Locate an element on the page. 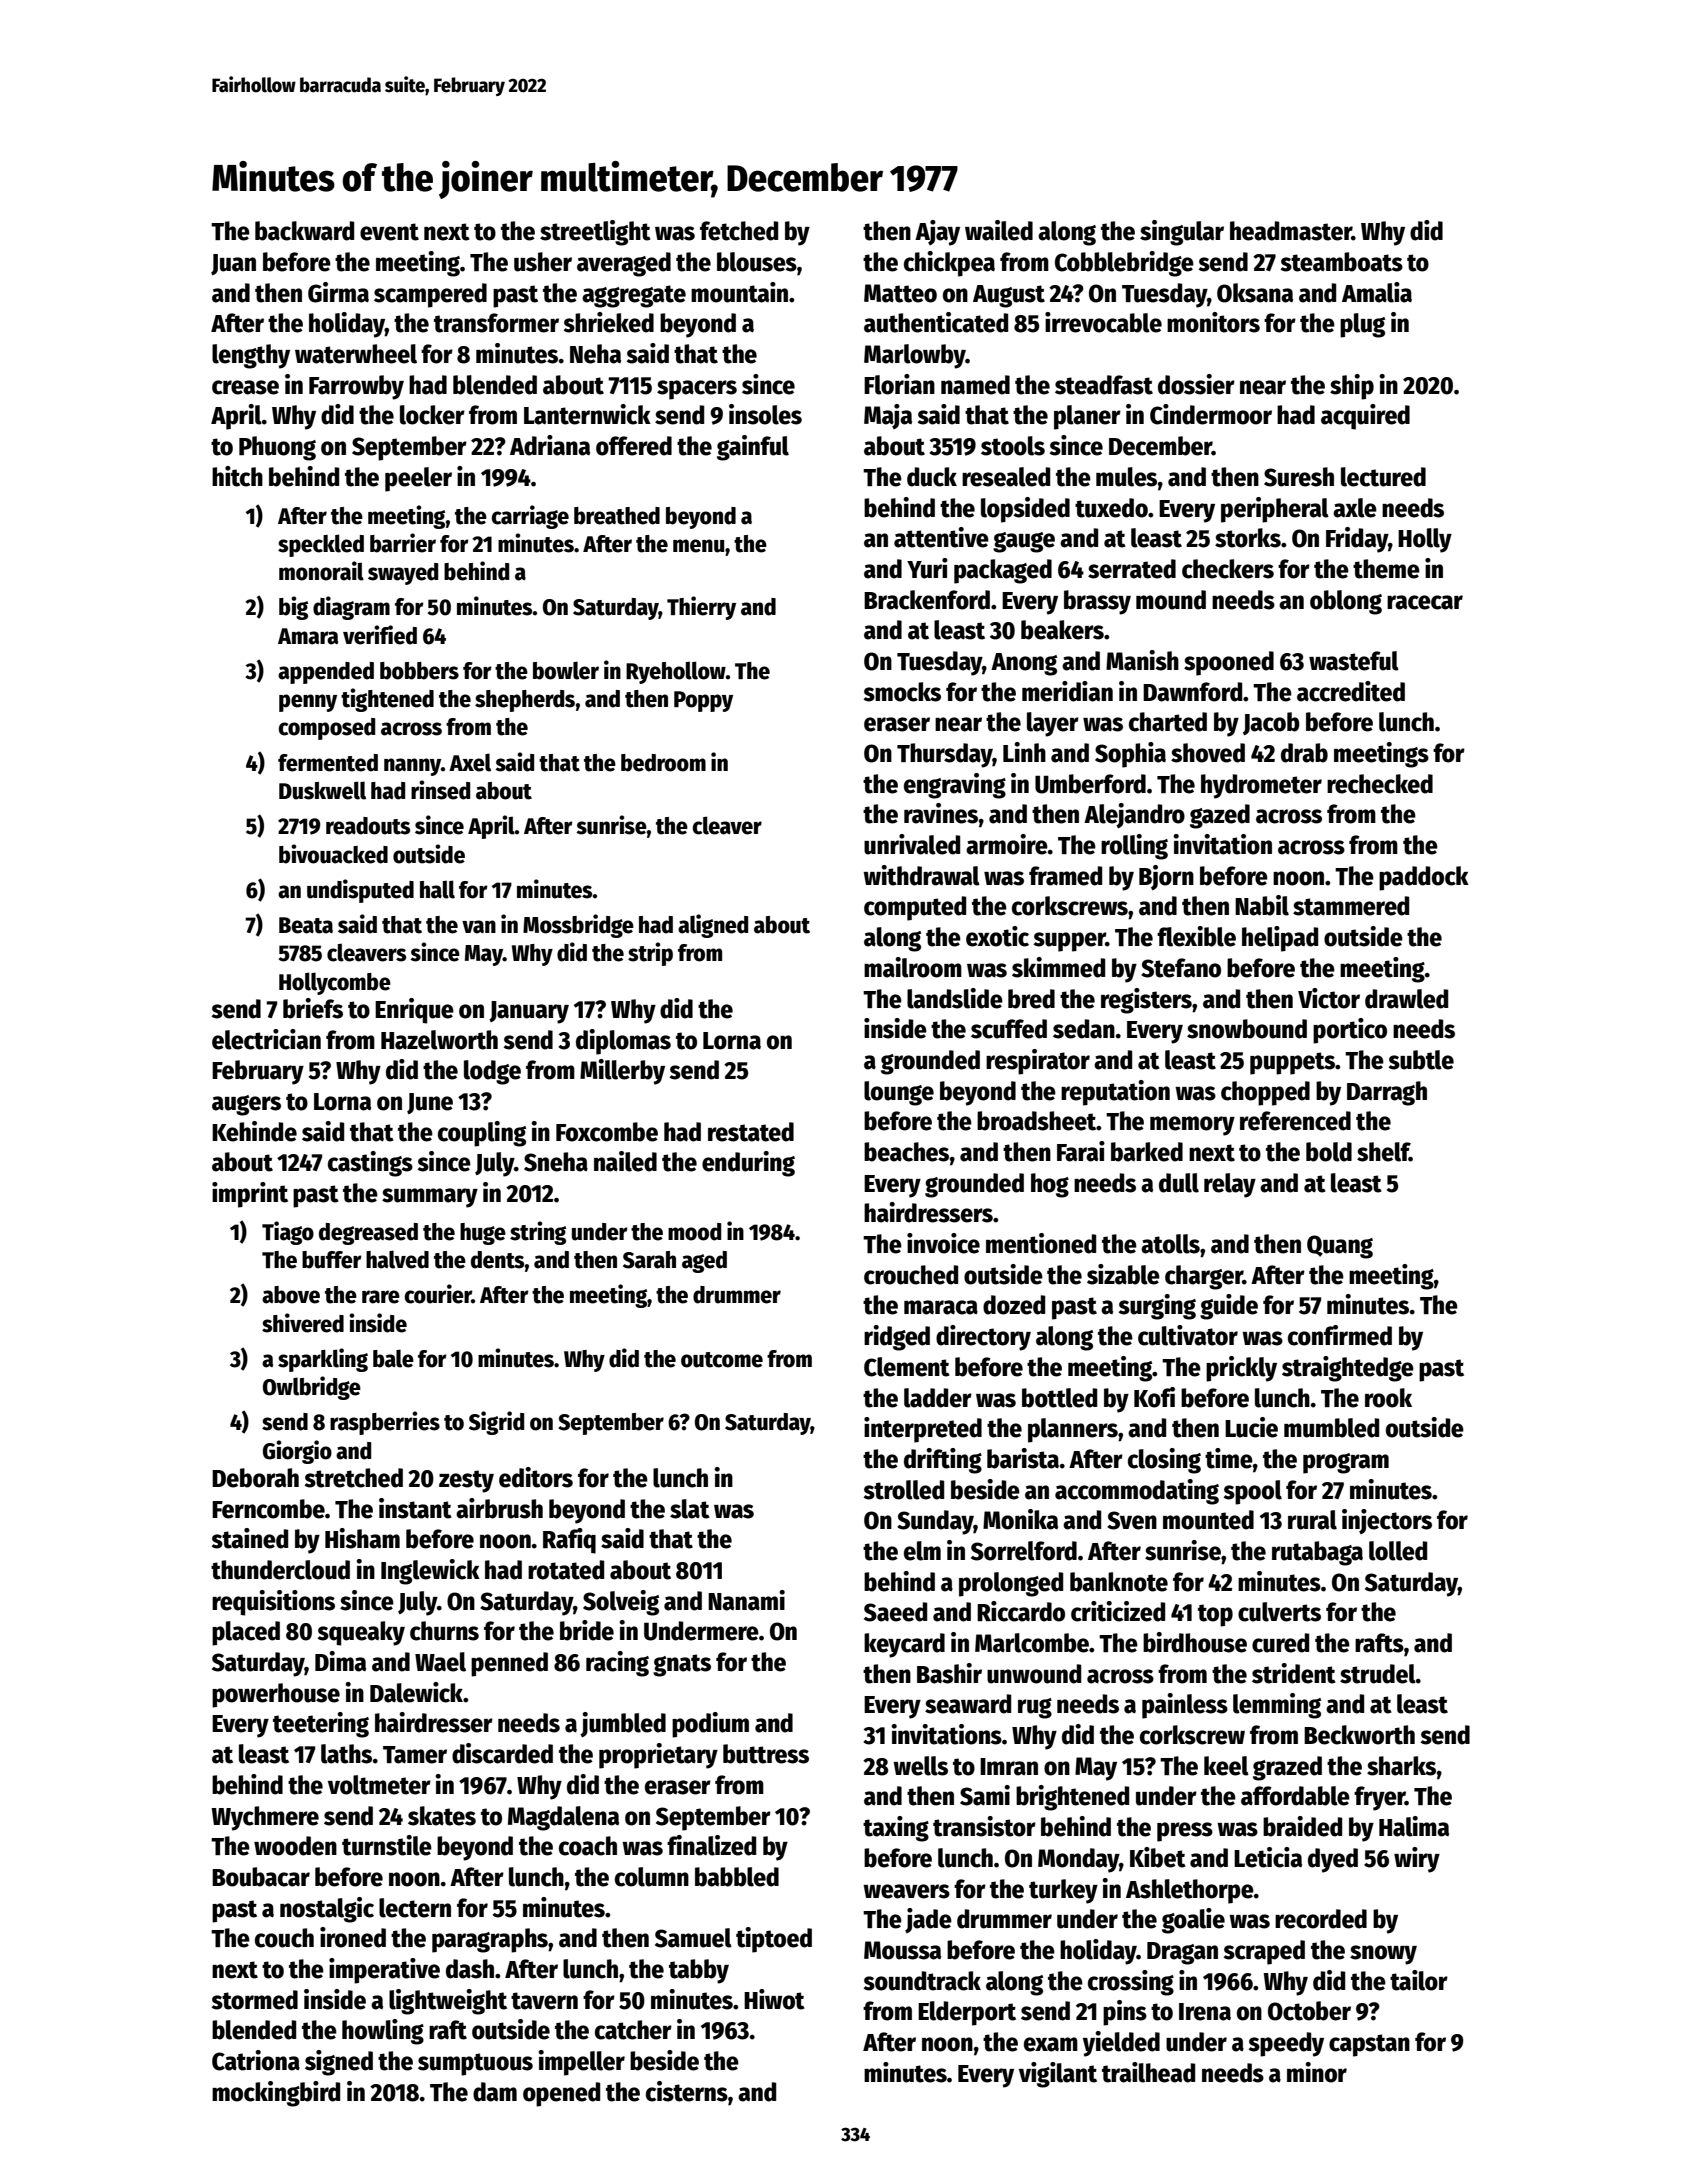  diagram is located at coordinates (351, 608).
